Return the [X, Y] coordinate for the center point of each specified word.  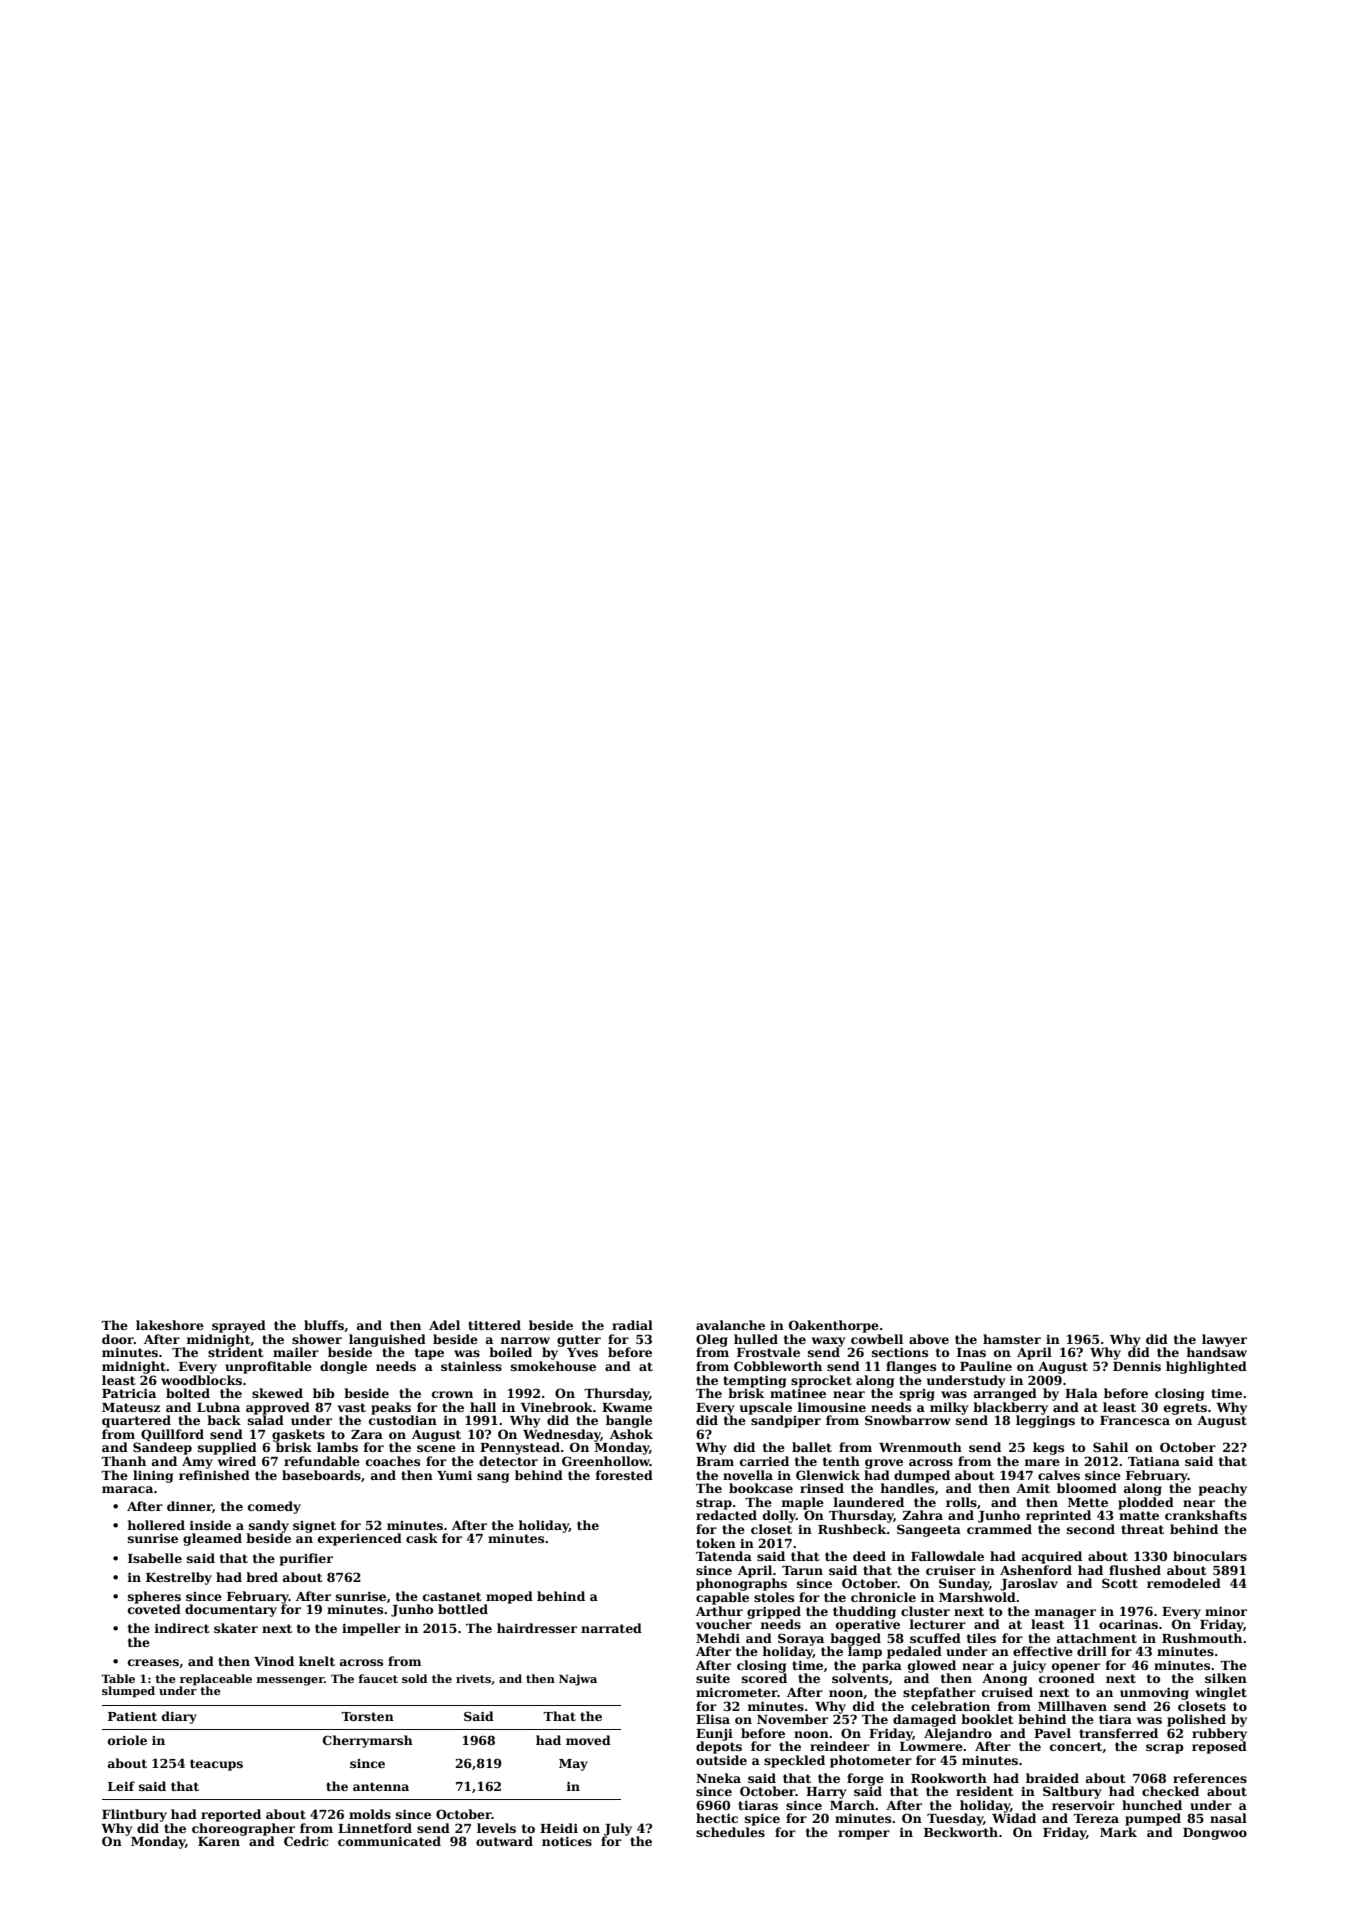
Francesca [1135, 1420]
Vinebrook [556, 1407]
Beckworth [961, 1832]
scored [764, 1678]
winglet [1221, 1693]
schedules [730, 1832]
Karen [219, 1841]
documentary [231, 1610]
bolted [188, 1393]
